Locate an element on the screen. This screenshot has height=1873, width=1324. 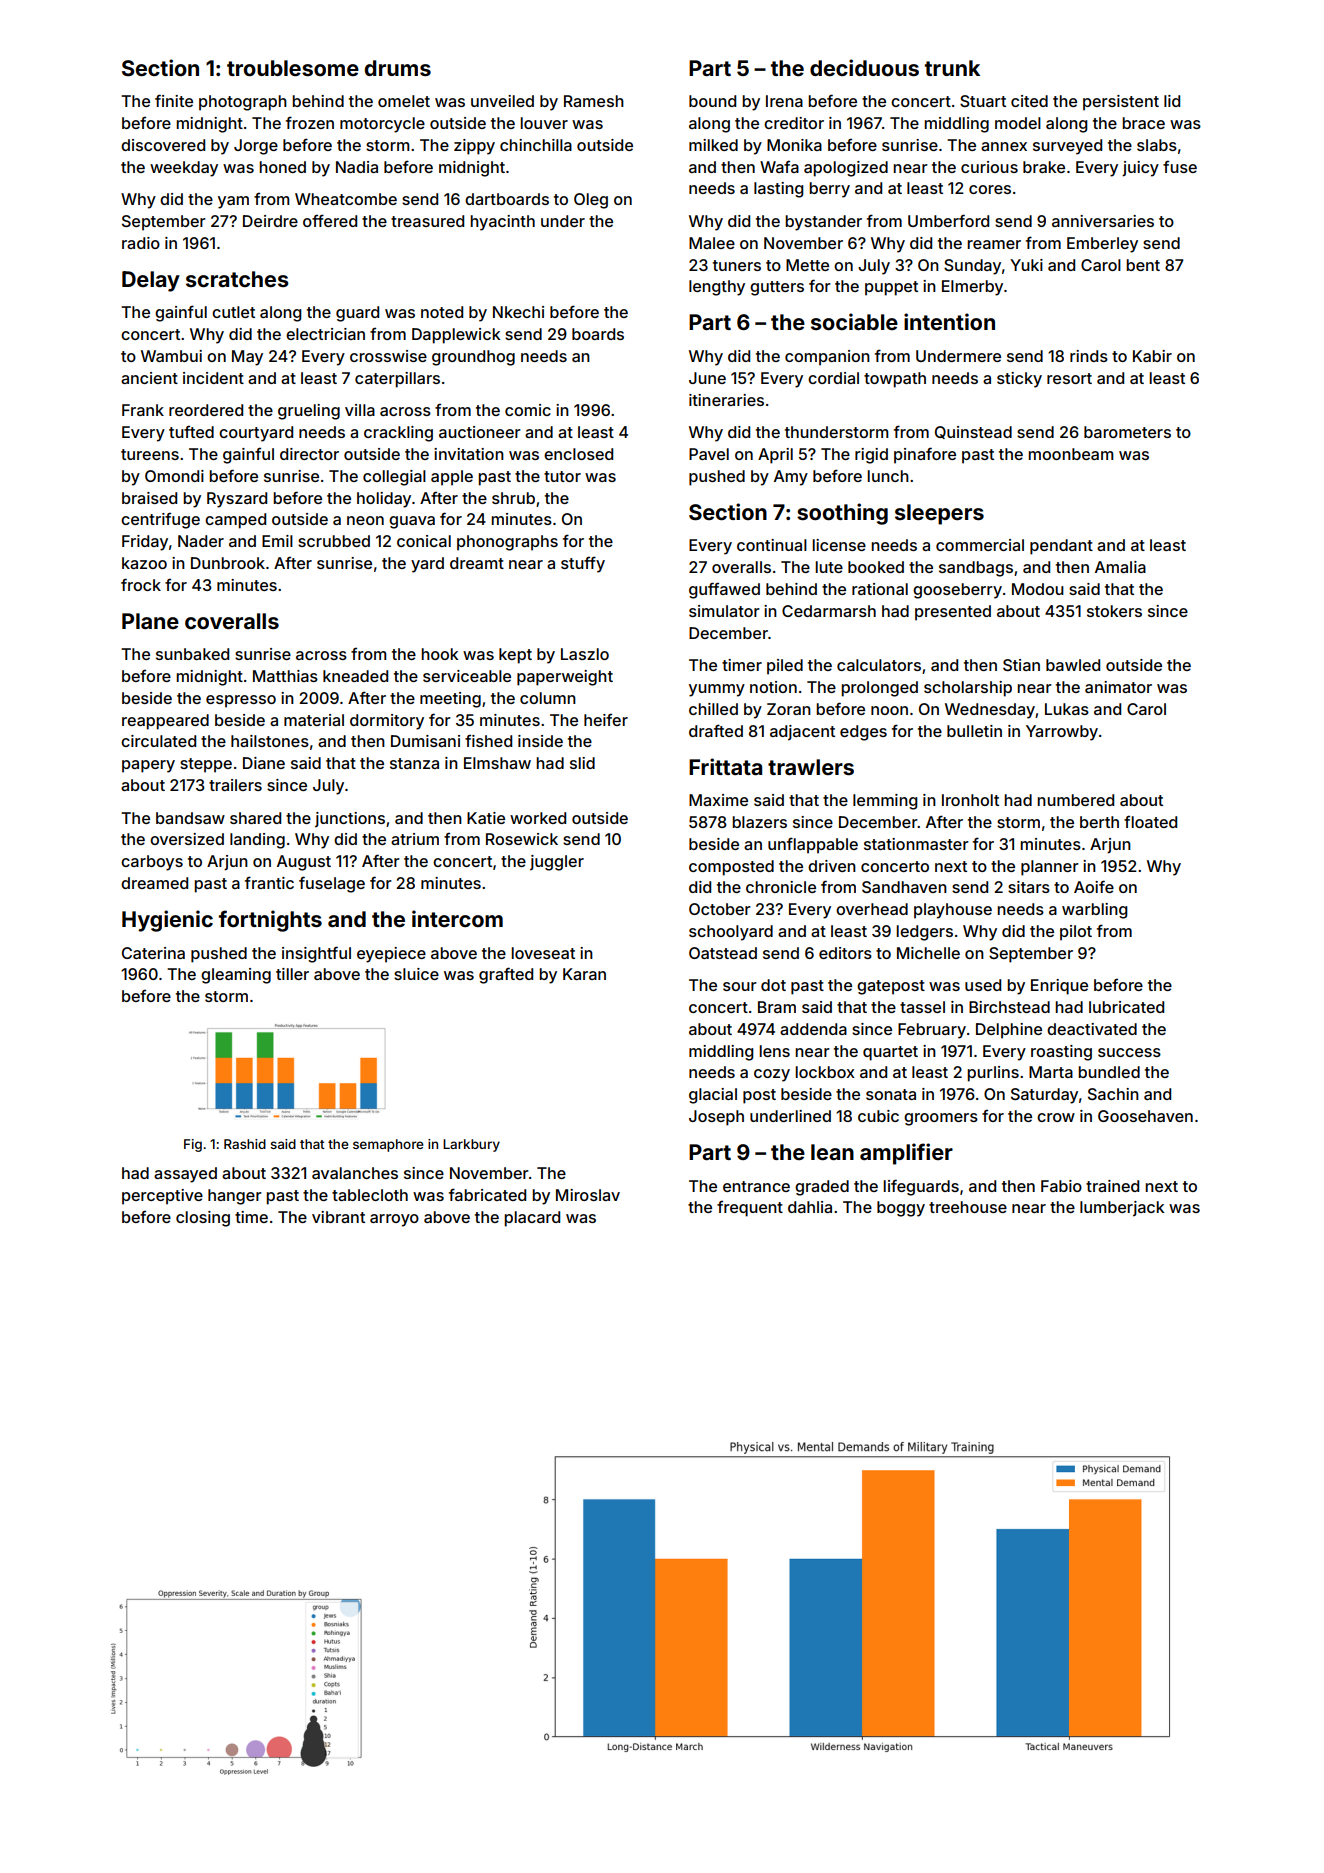
Emil is located at coordinates (277, 541).
